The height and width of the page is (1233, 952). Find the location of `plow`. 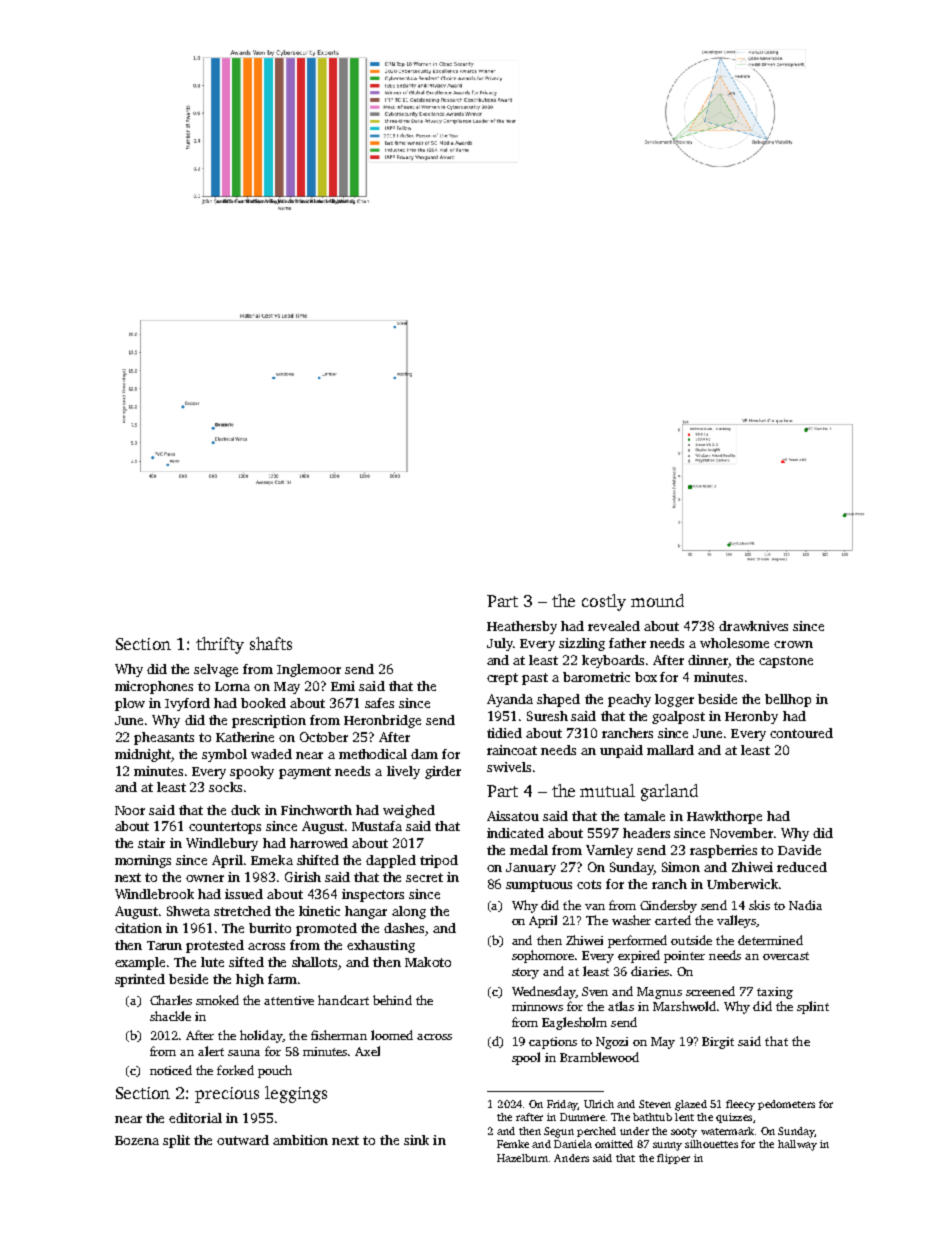

plow is located at coordinates (130, 704).
